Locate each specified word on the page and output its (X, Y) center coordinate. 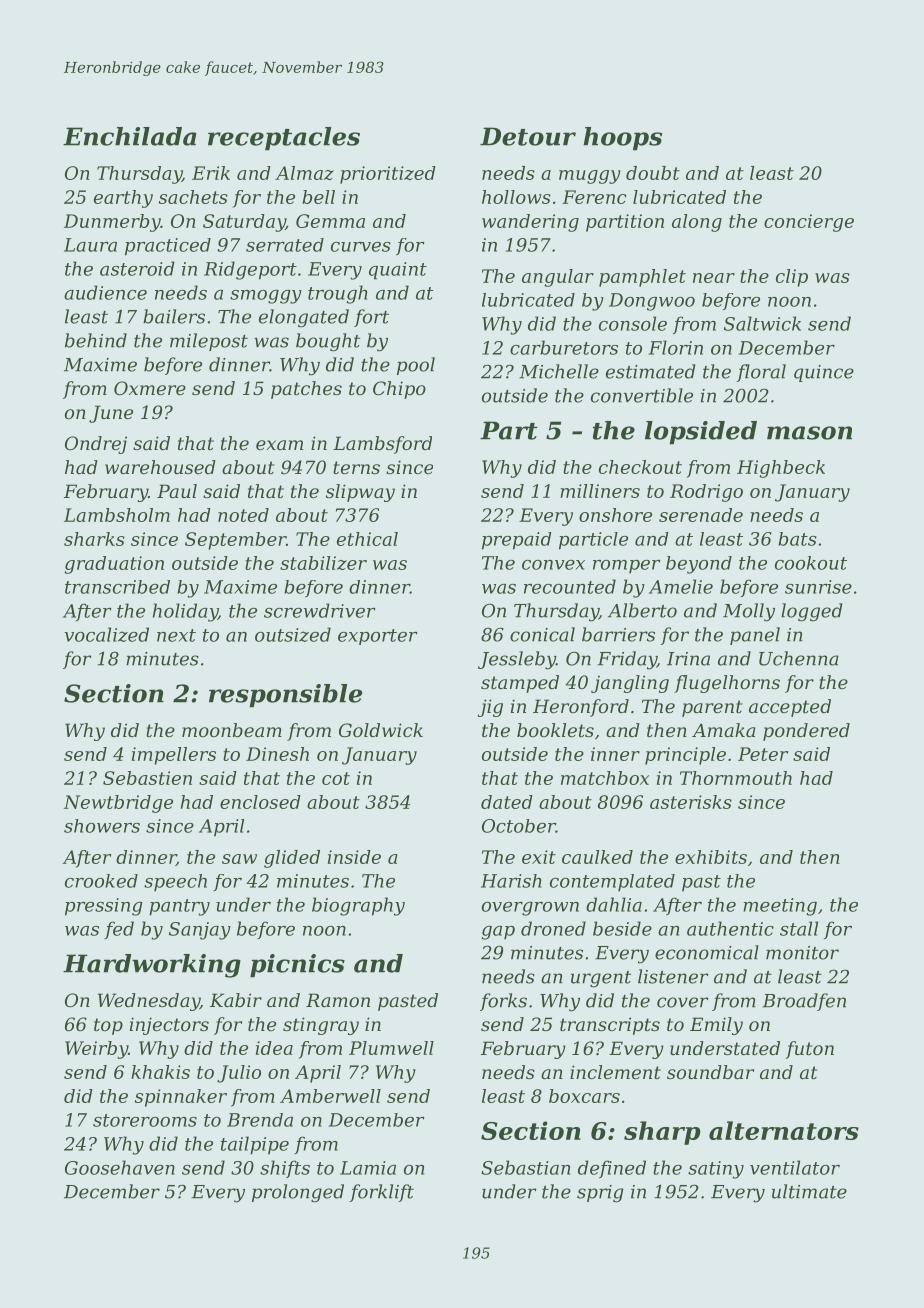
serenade (701, 515)
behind (96, 340)
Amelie (681, 586)
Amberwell (330, 1096)
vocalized (107, 634)
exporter (378, 637)
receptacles (284, 139)
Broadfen (804, 1002)
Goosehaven (120, 1167)
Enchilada (130, 136)
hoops (622, 139)
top (108, 1026)
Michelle (559, 371)
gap (498, 933)
